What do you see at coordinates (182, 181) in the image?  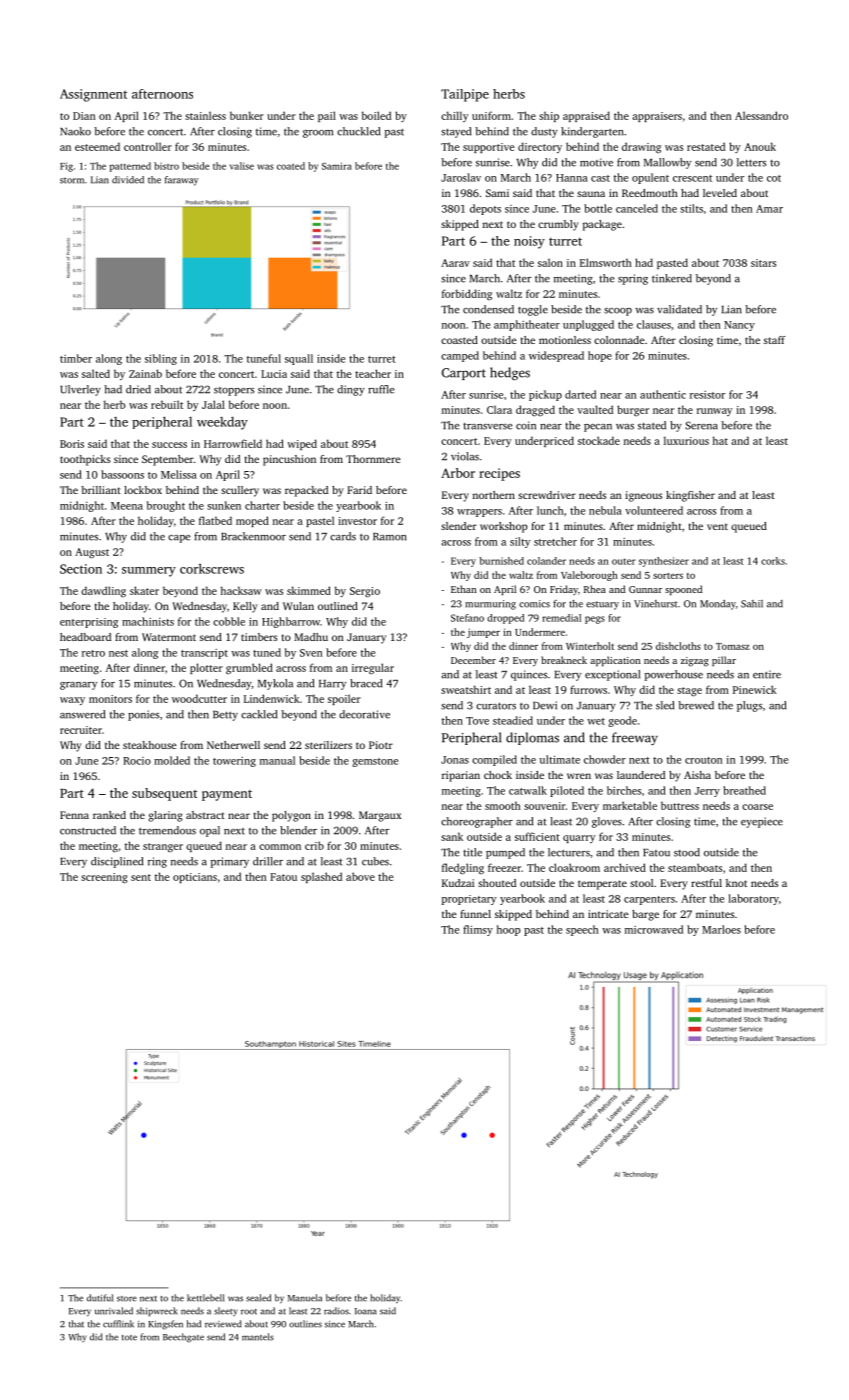 I see `faraway` at bounding box center [182, 181].
